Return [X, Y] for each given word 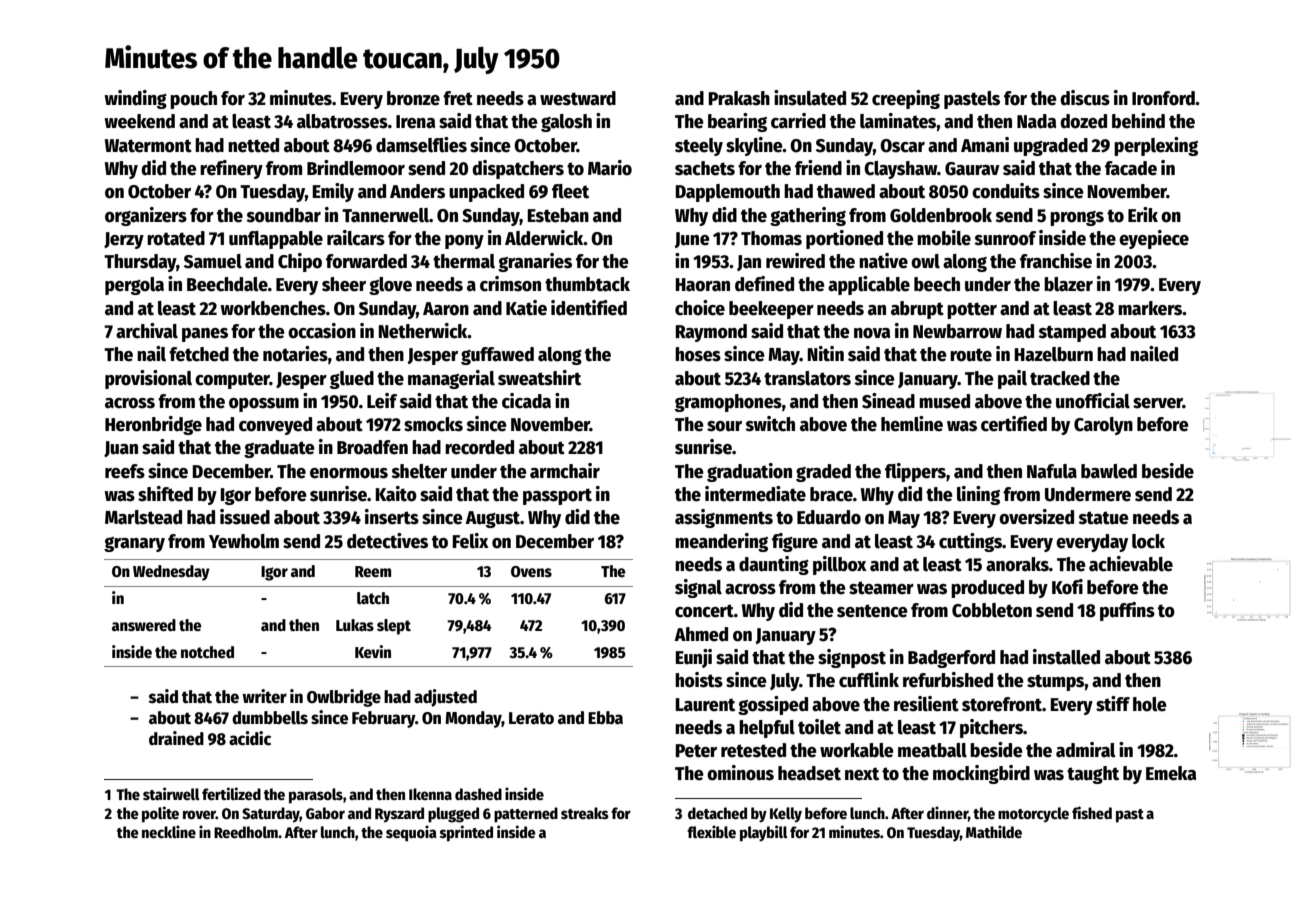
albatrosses [342, 121]
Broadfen [372, 447]
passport [557, 496]
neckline [169, 831]
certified [1014, 424]
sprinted [466, 833]
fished [1092, 812]
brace [831, 494]
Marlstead [143, 517]
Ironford [1163, 98]
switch [770, 424]
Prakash [739, 98]
